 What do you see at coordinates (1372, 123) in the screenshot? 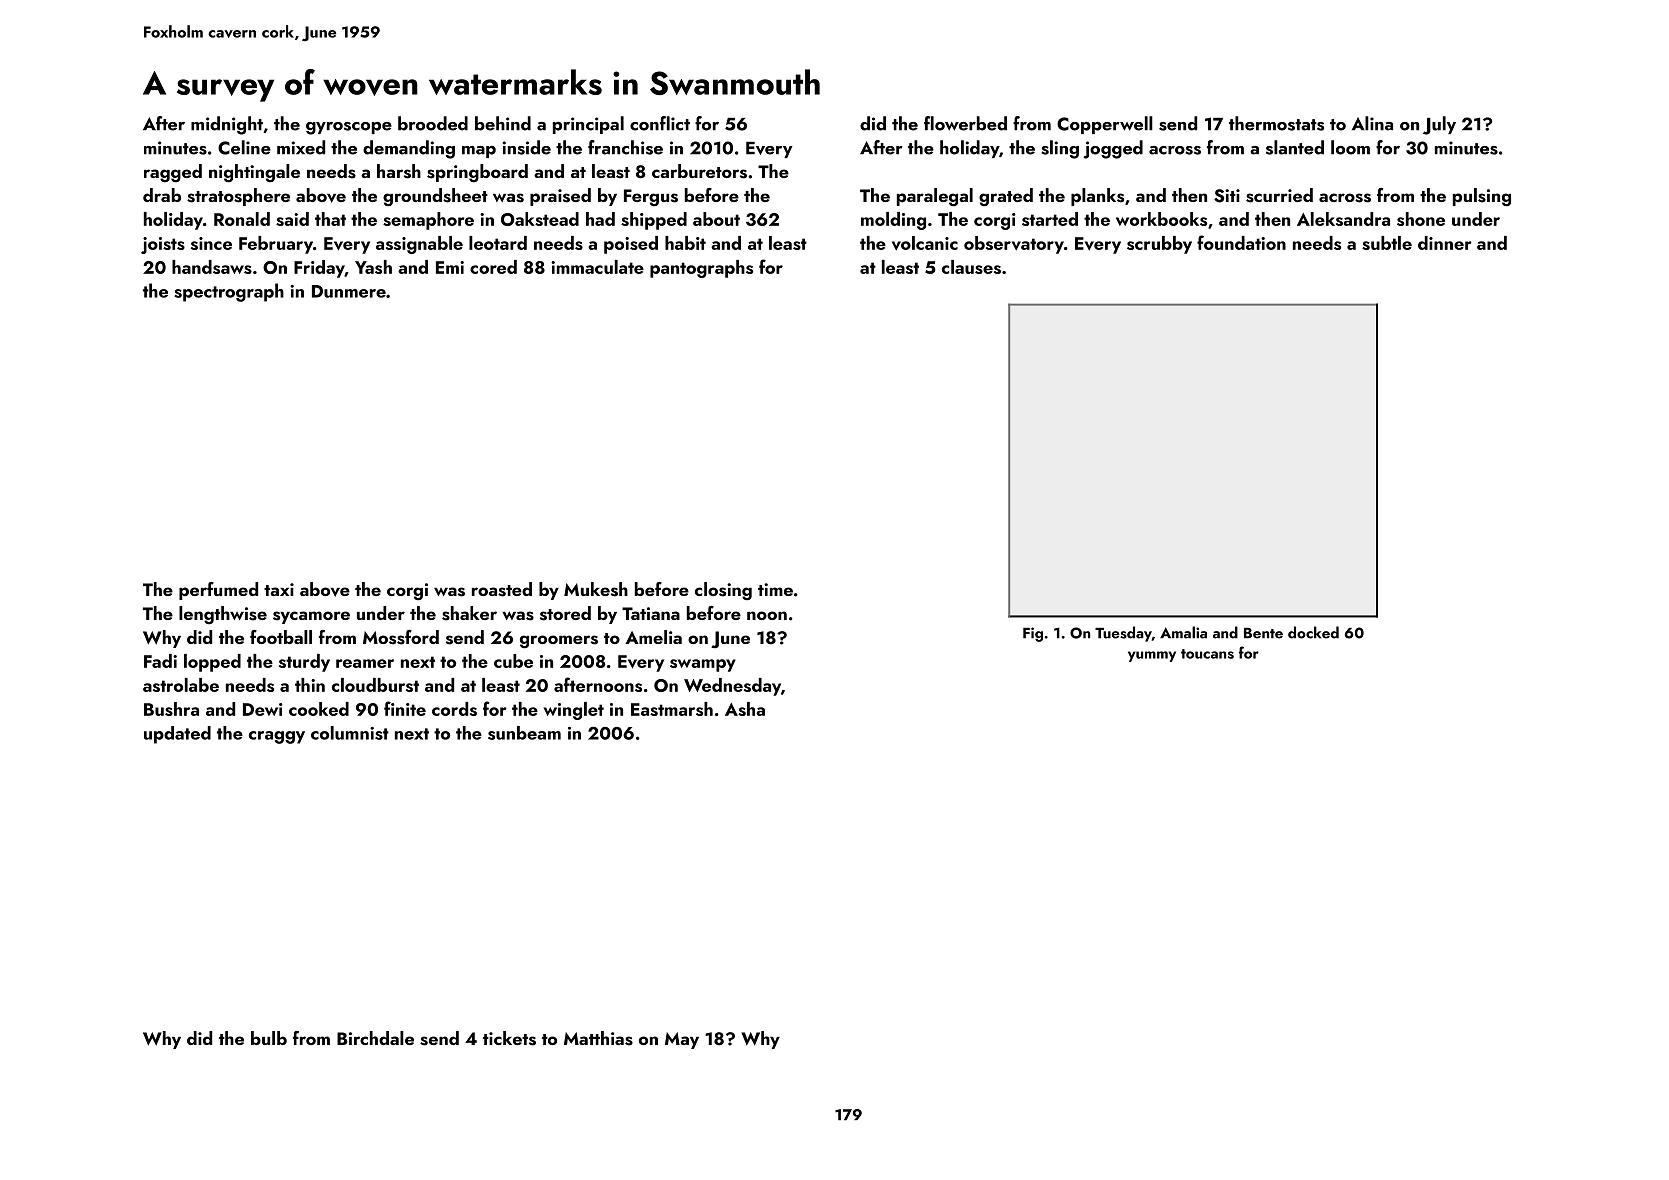
I see `Alina` at bounding box center [1372, 123].
